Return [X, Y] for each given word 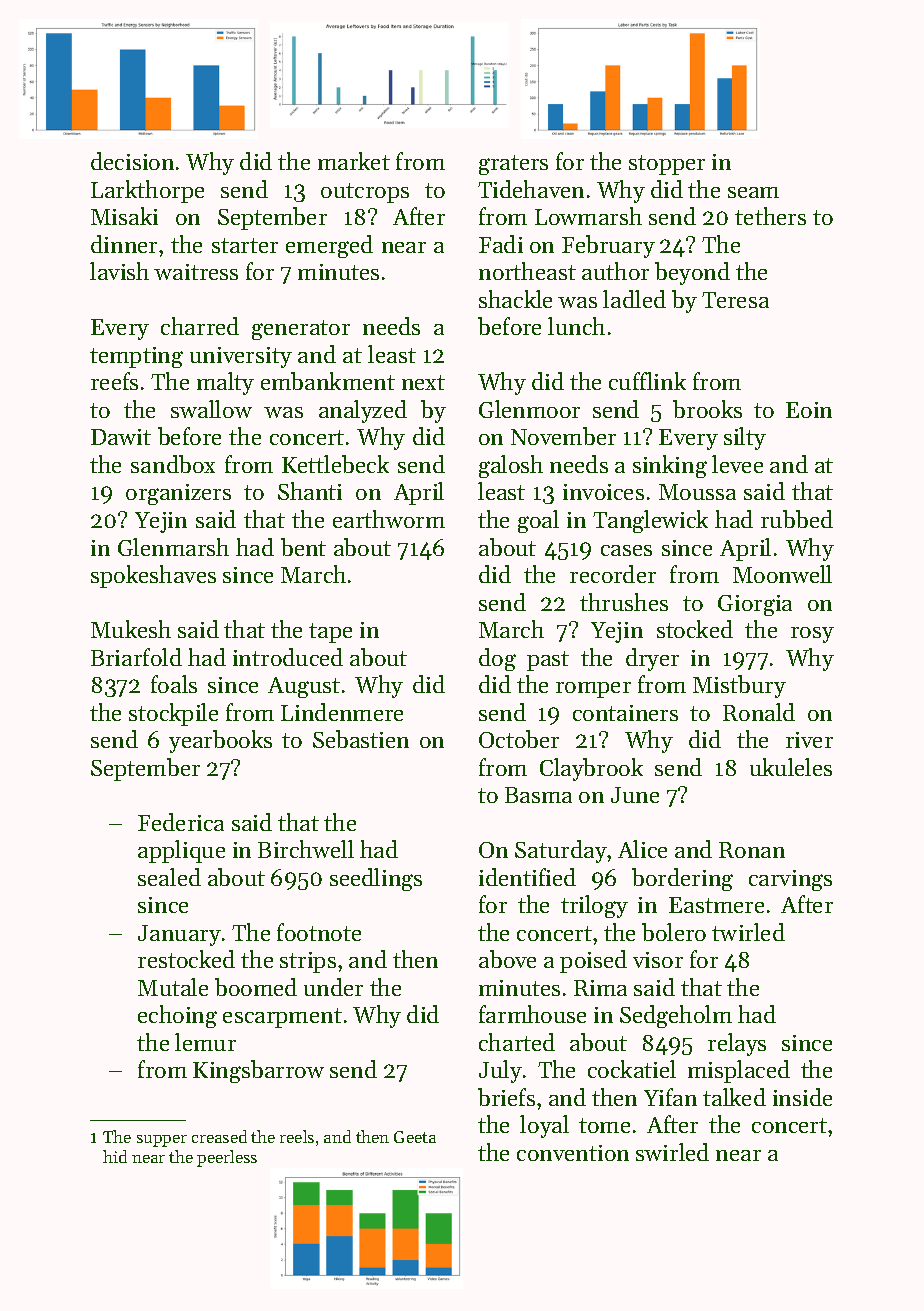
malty [225, 383]
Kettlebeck [335, 464]
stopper [667, 165]
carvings [790, 880]
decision [132, 161]
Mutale [173, 987]
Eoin [809, 410]
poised [593, 961]
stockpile [173, 714]
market [354, 161]
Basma [538, 795]
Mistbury [739, 686]
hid [115, 1156]
